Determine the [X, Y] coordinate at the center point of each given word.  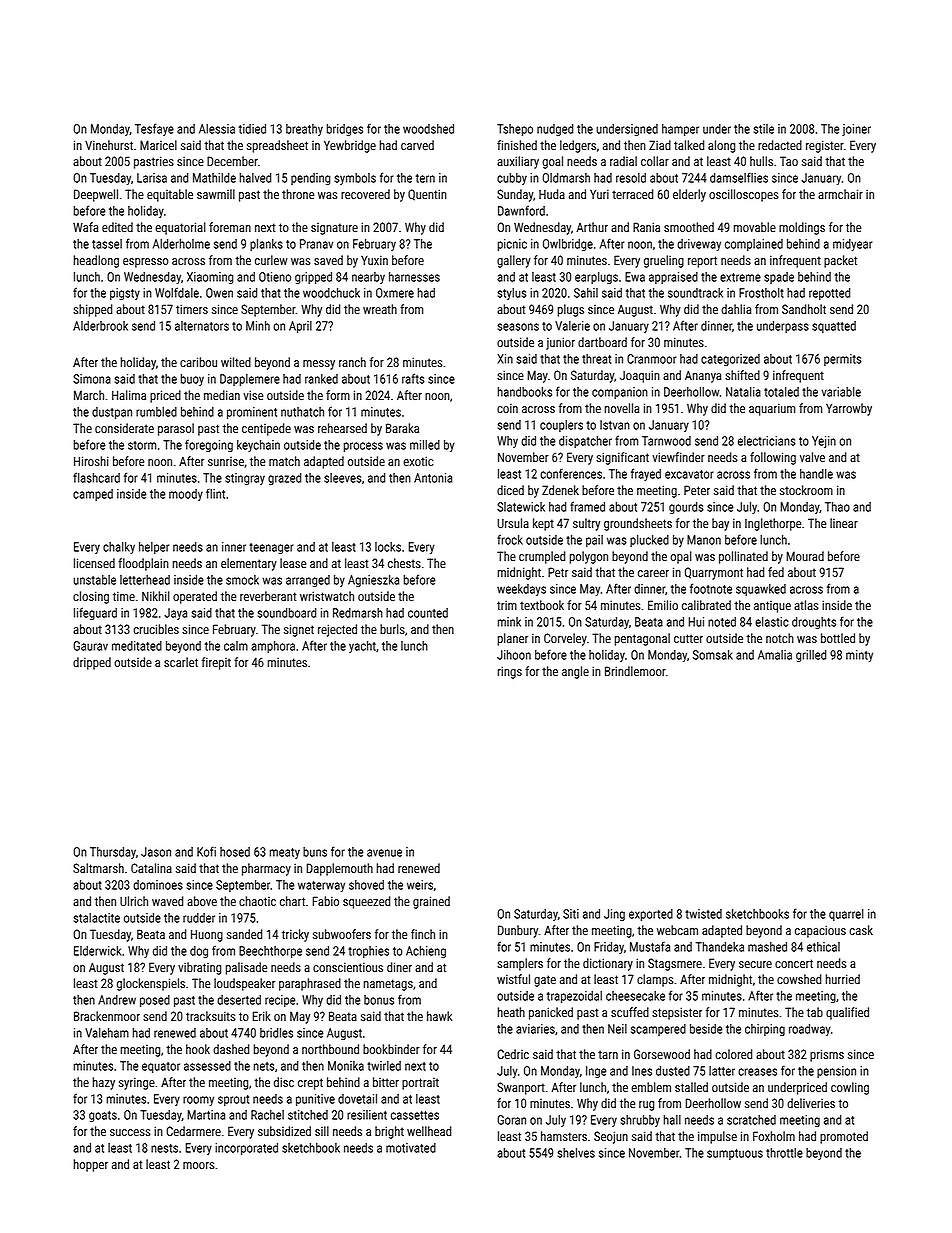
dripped [92, 663]
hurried [842, 979]
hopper [90, 1165]
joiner [856, 130]
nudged [555, 130]
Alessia [217, 129]
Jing [614, 915]
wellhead [429, 1131]
